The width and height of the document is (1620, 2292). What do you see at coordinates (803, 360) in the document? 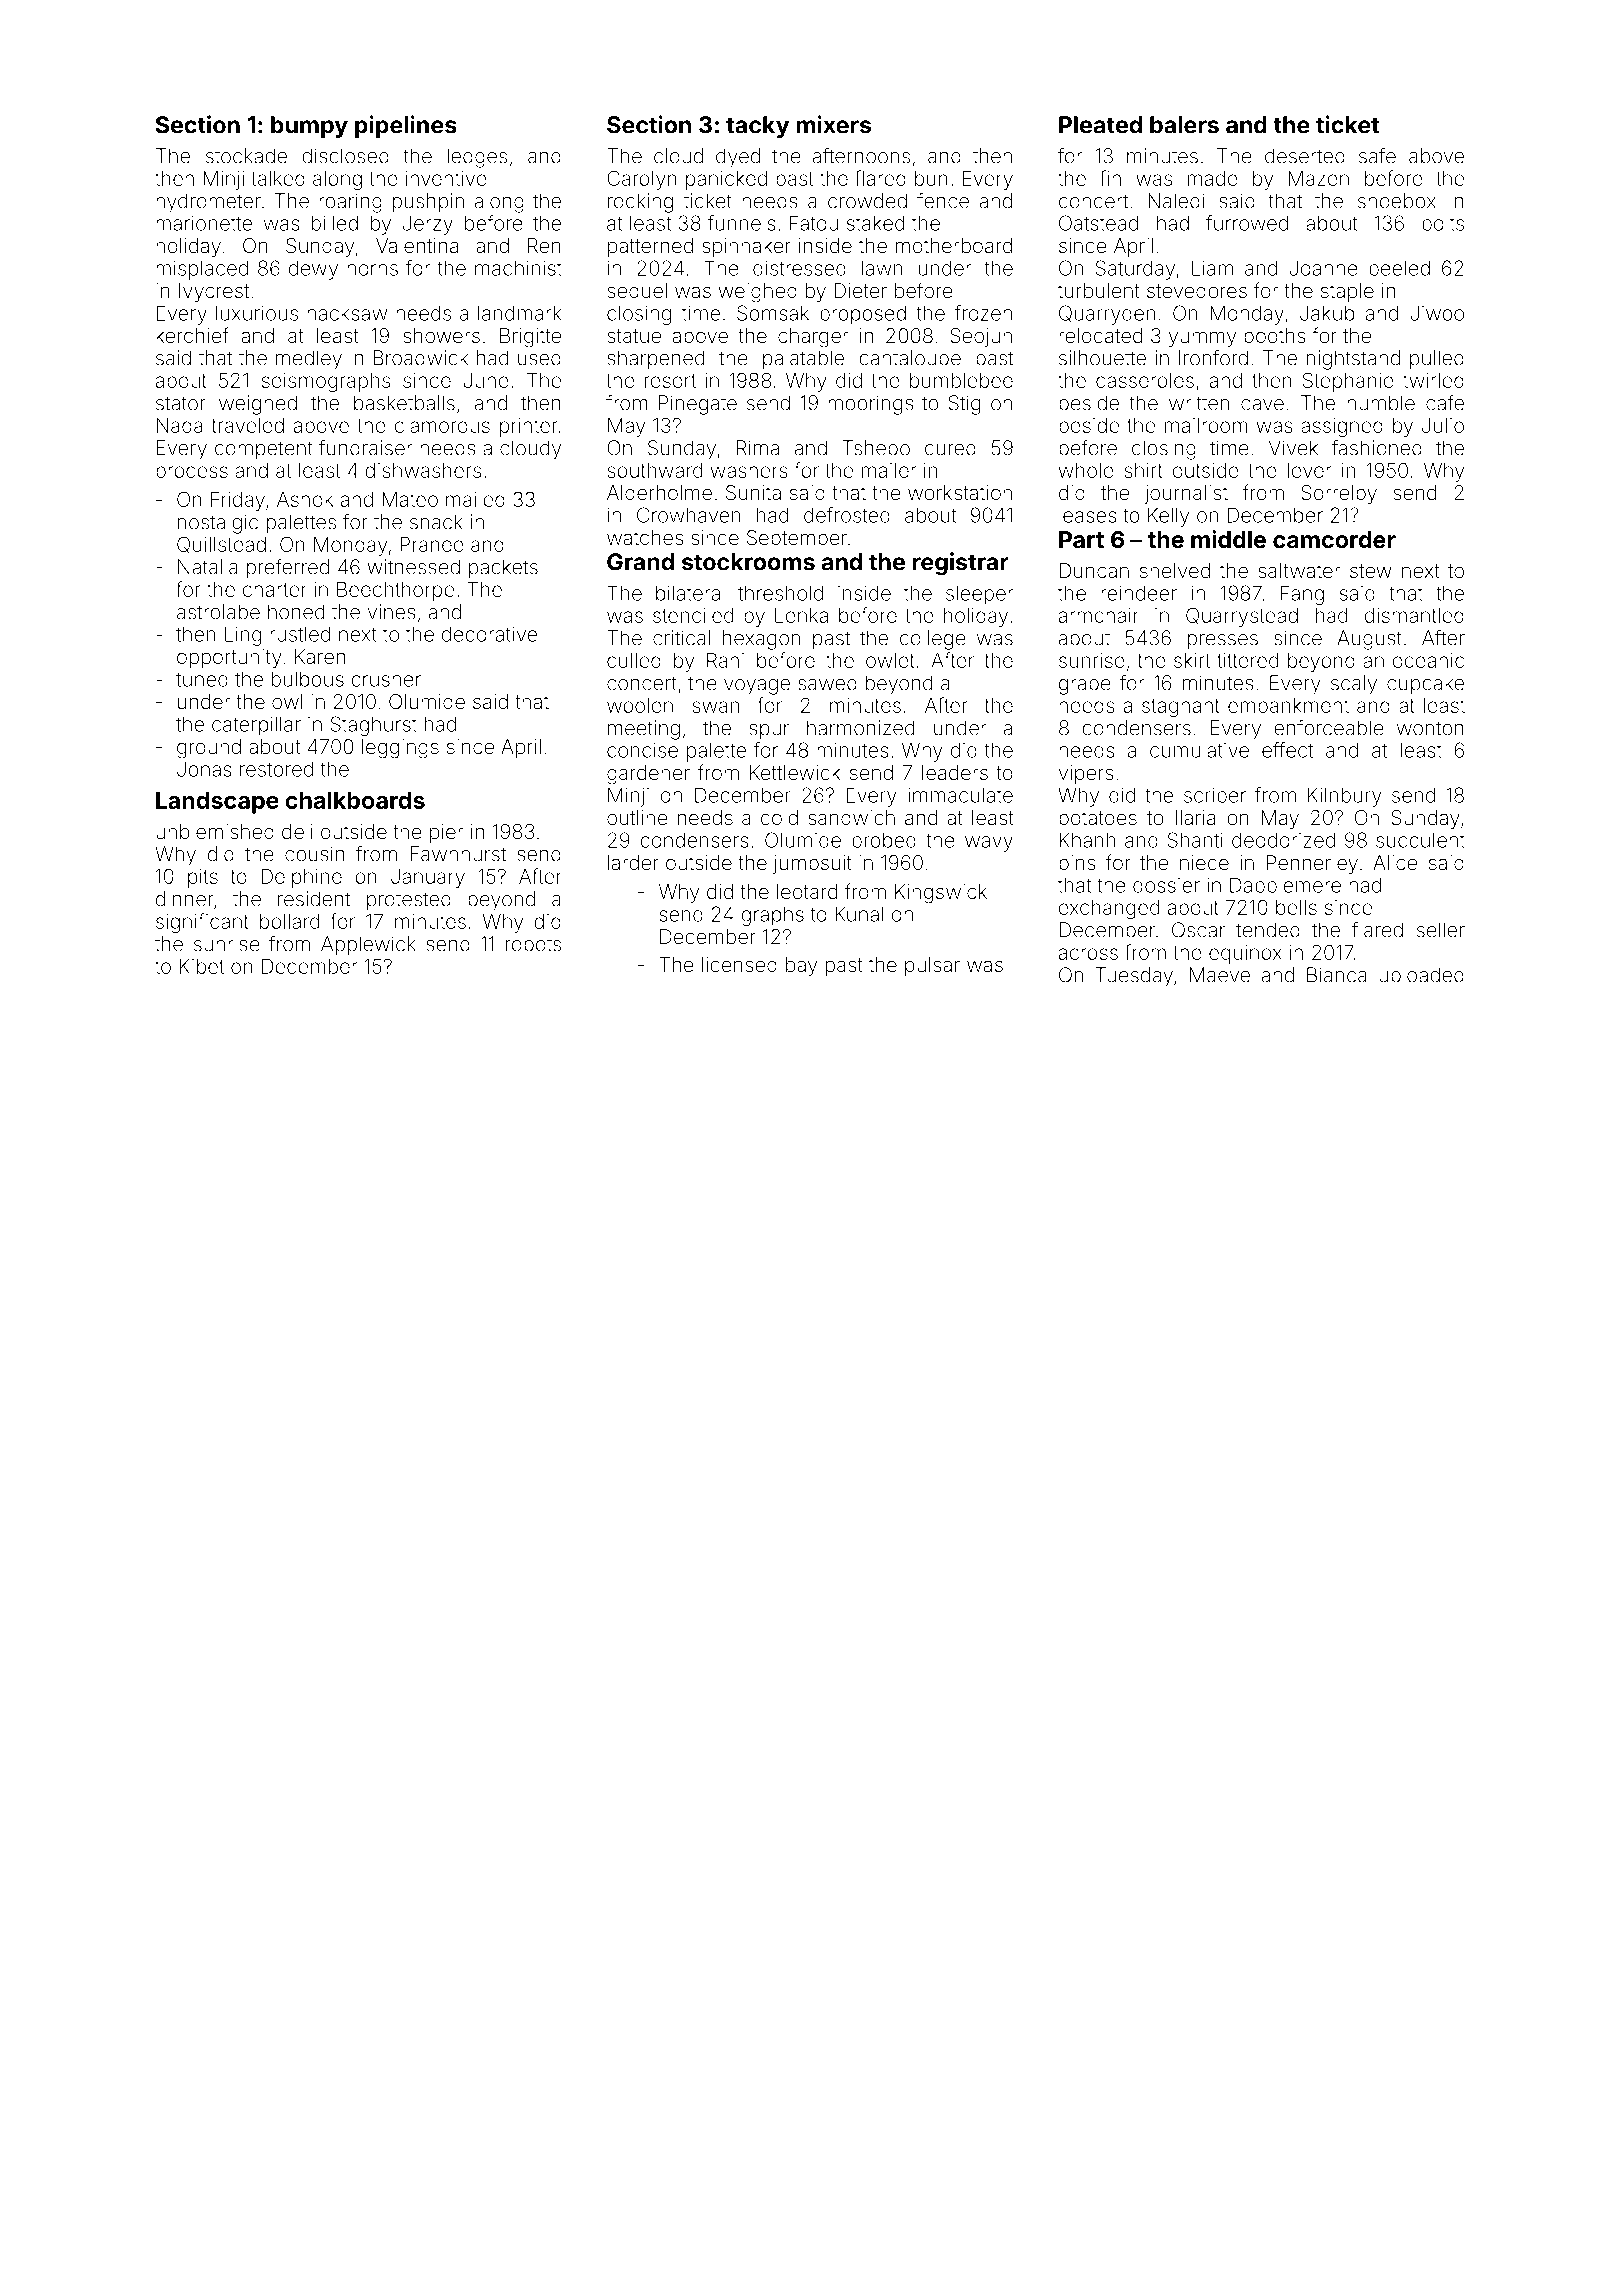
I see `palatable` at bounding box center [803, 360].
